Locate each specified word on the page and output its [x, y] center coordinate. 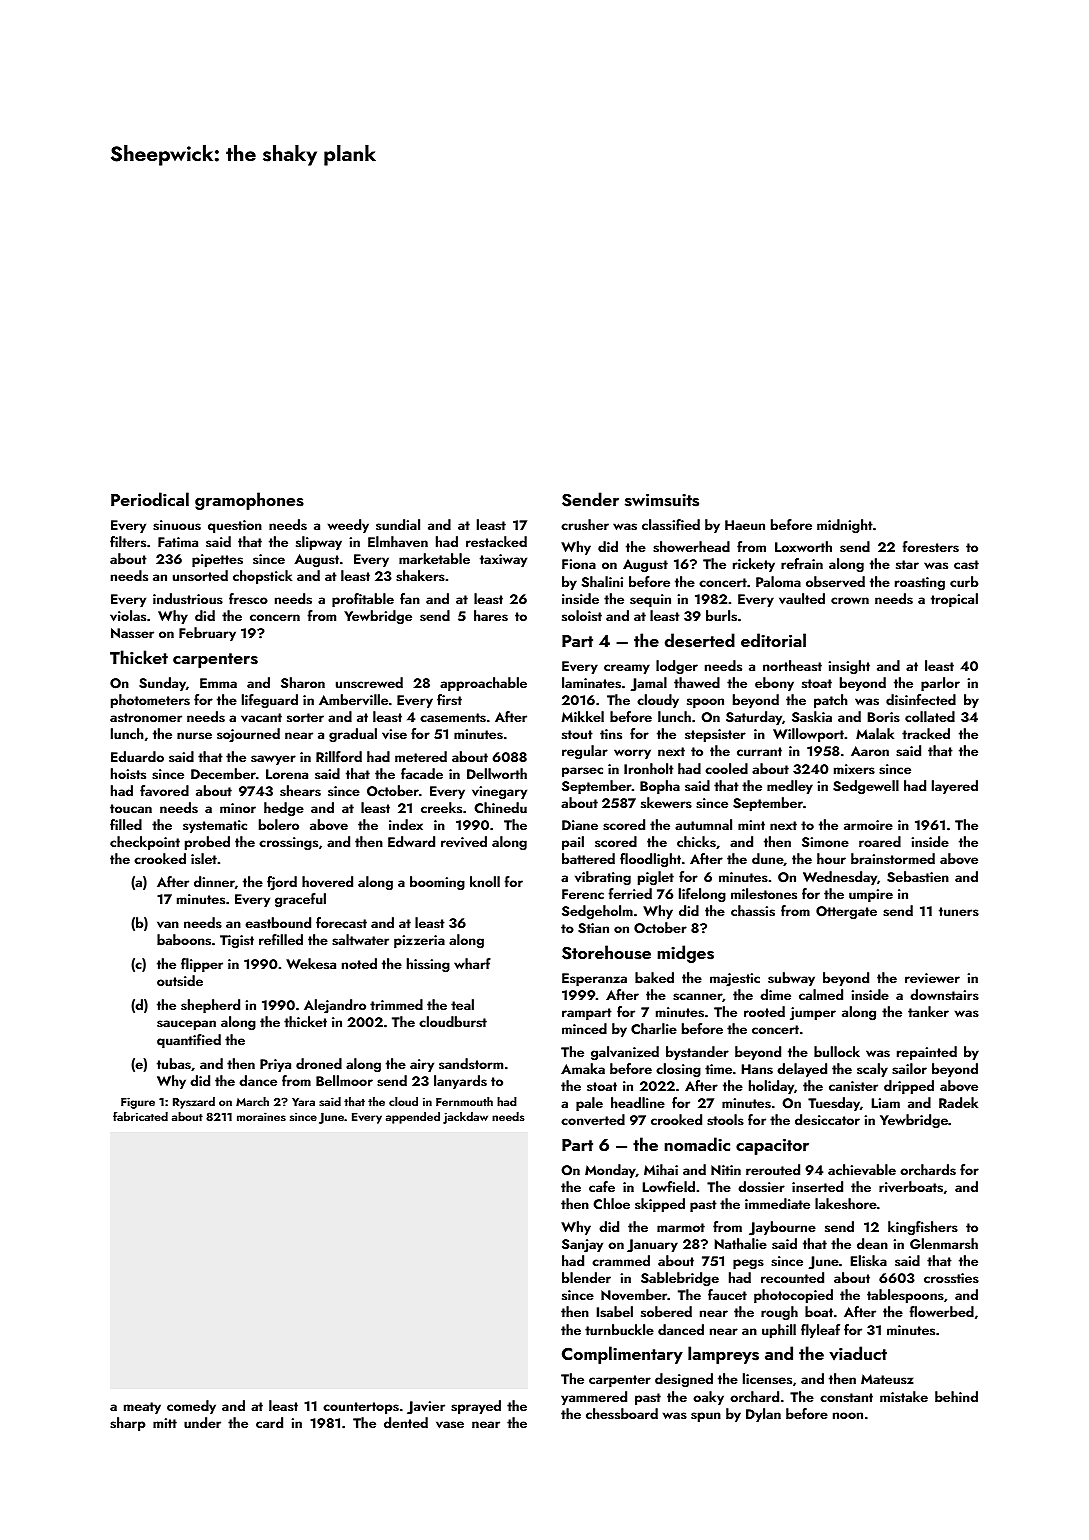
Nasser [132, 633]
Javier [426, 1408]
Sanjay [582, 1246]
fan [410, 598]
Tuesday [834, 1104]
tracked [926, 733]
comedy [191, 1407]
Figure [138, 1103]
